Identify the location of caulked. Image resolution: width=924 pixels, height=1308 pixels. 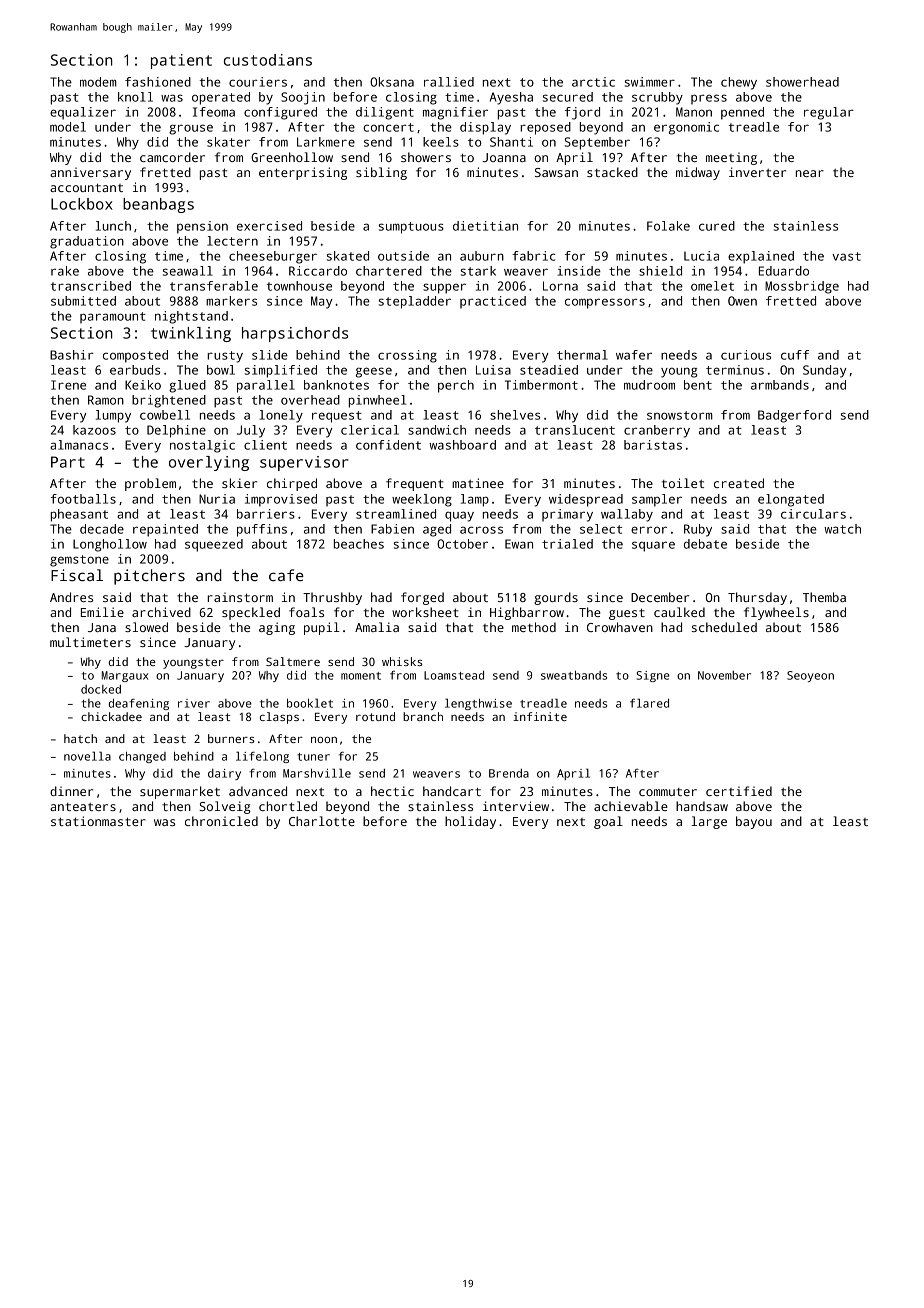
(679, 612).
